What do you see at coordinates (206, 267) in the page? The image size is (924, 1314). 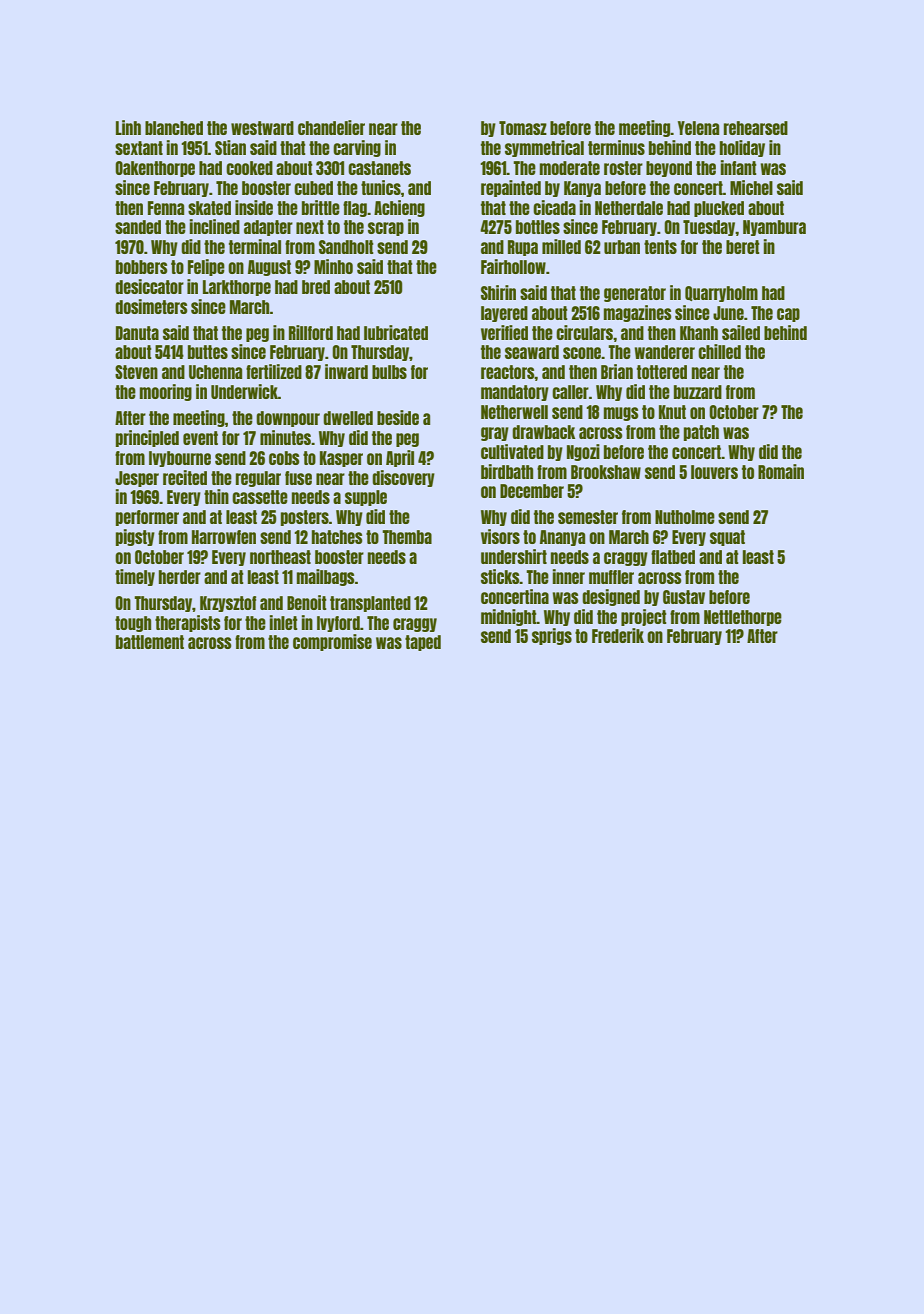 I see `Felipe` at bounding box center [206, 267].
